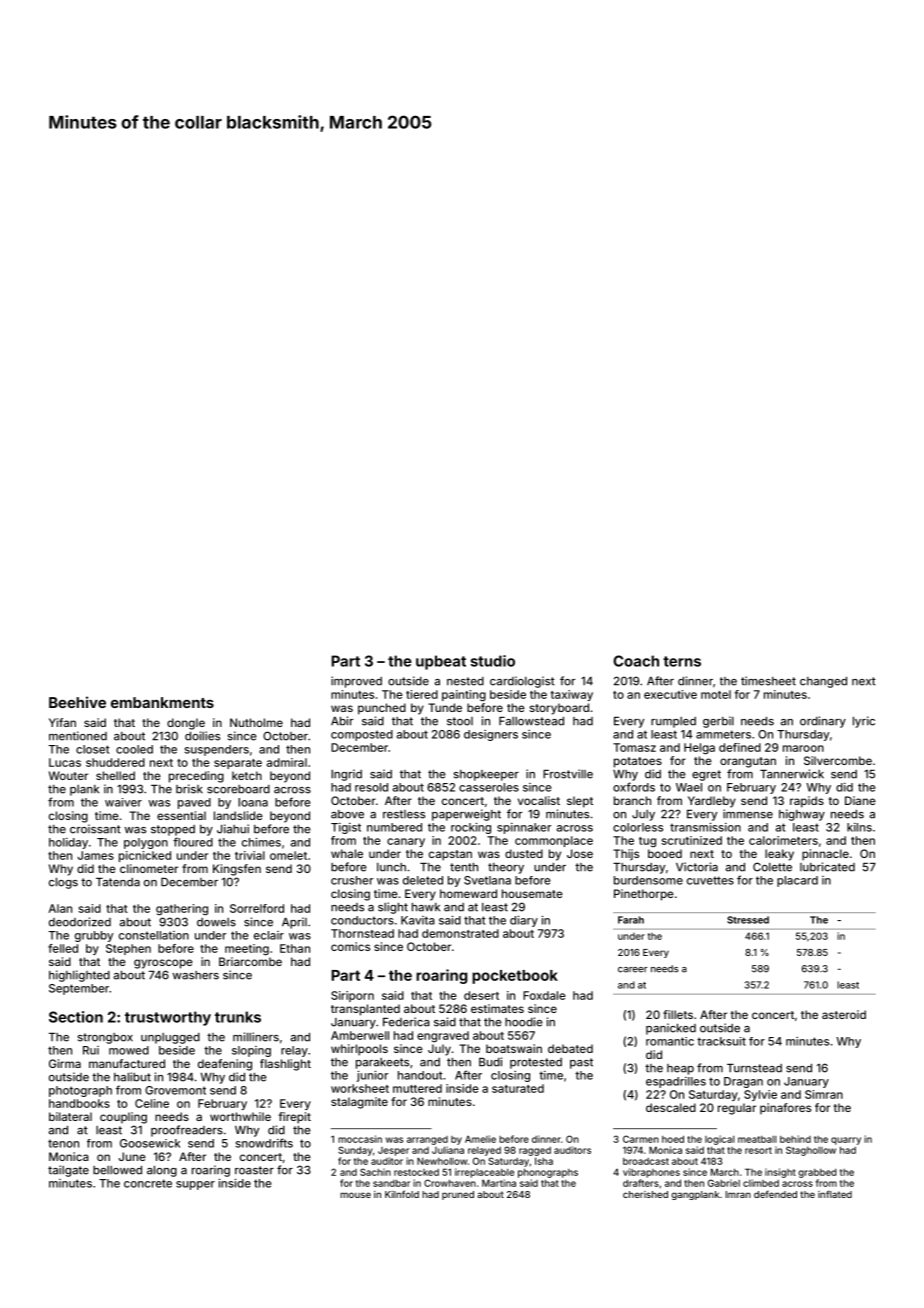 This screenshot has height=1308, width=924. Describe the element at coordinates (77, 702) in the screenshot. I see `Beehive` at that location.
